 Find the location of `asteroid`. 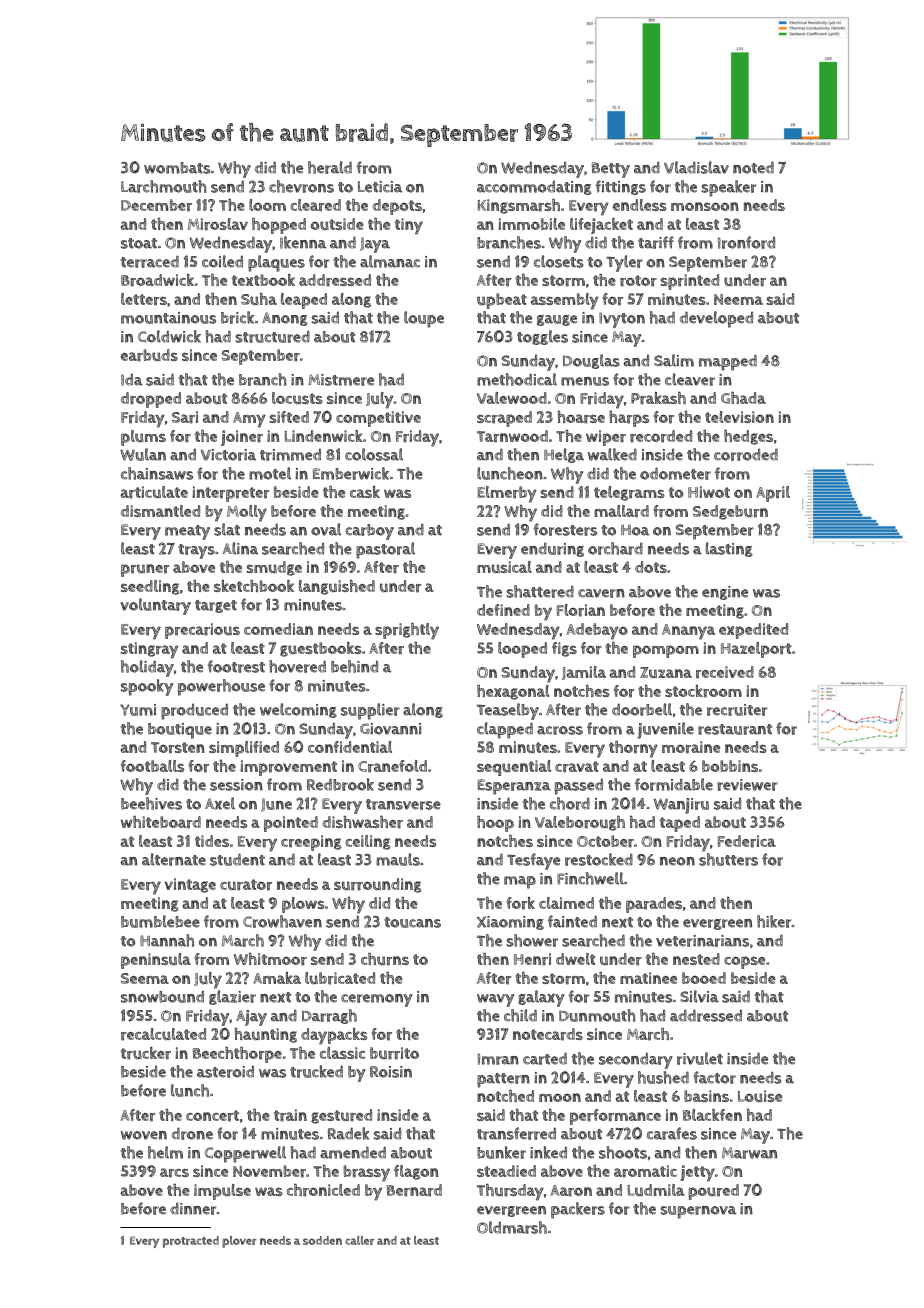

asteroid is located at coordinates (225, 1072).
